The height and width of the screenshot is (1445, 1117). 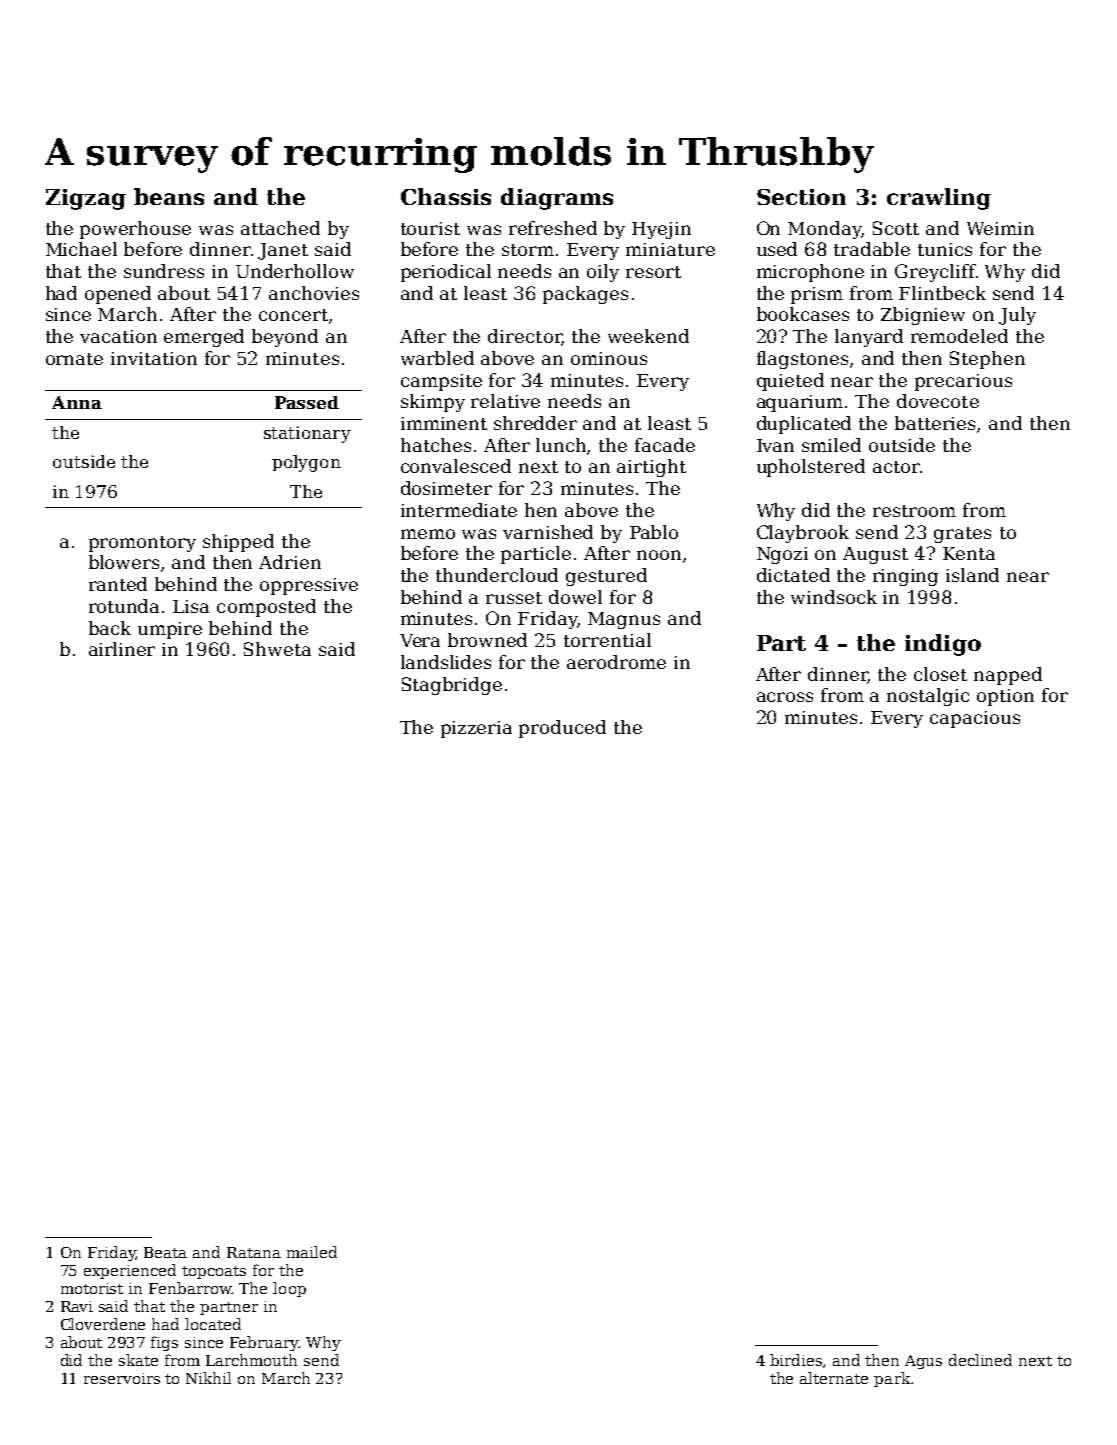 I want to click on ranted, so click(x=118, y=584).
